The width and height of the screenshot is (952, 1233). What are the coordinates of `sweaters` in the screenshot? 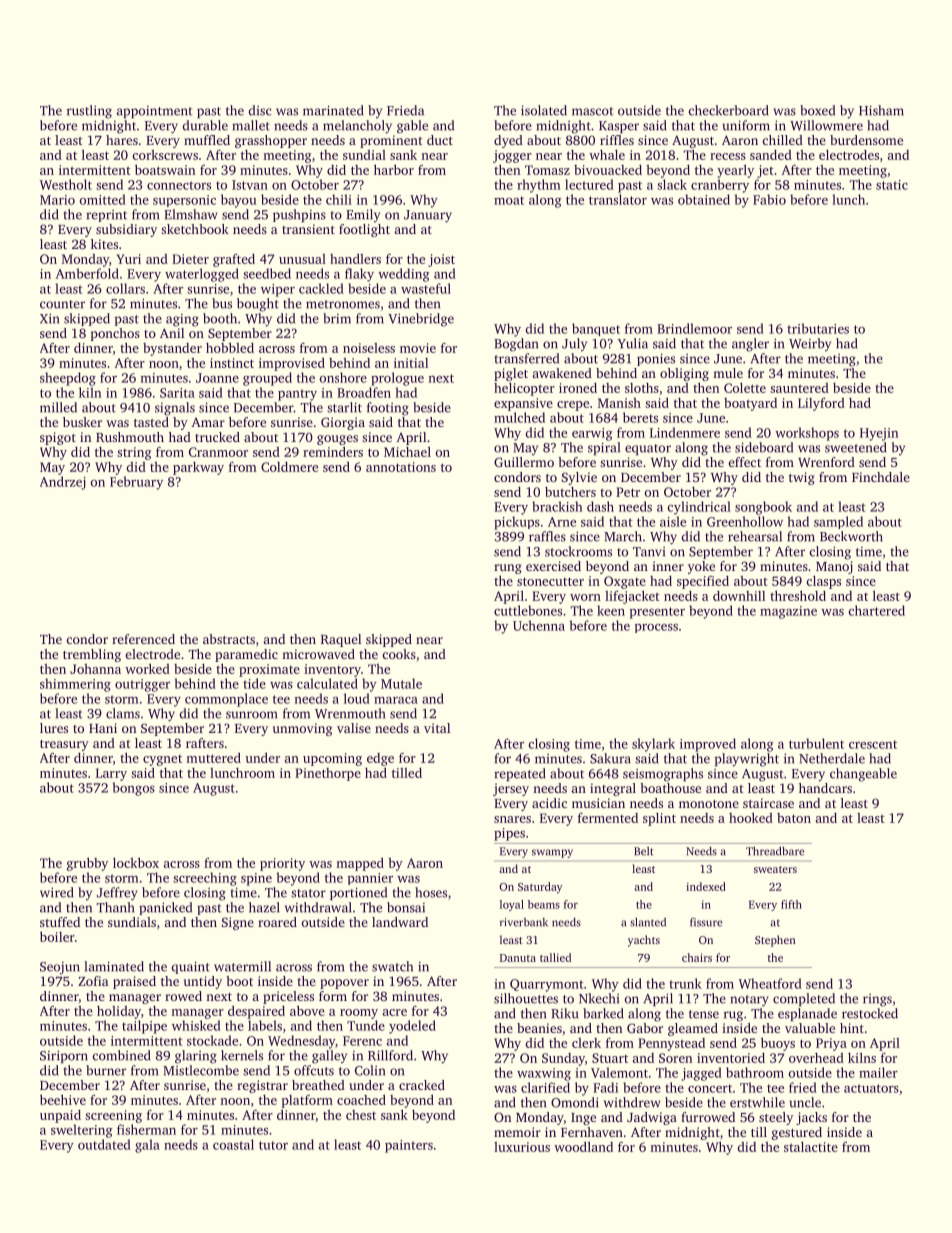 It's located at (775, 869).
